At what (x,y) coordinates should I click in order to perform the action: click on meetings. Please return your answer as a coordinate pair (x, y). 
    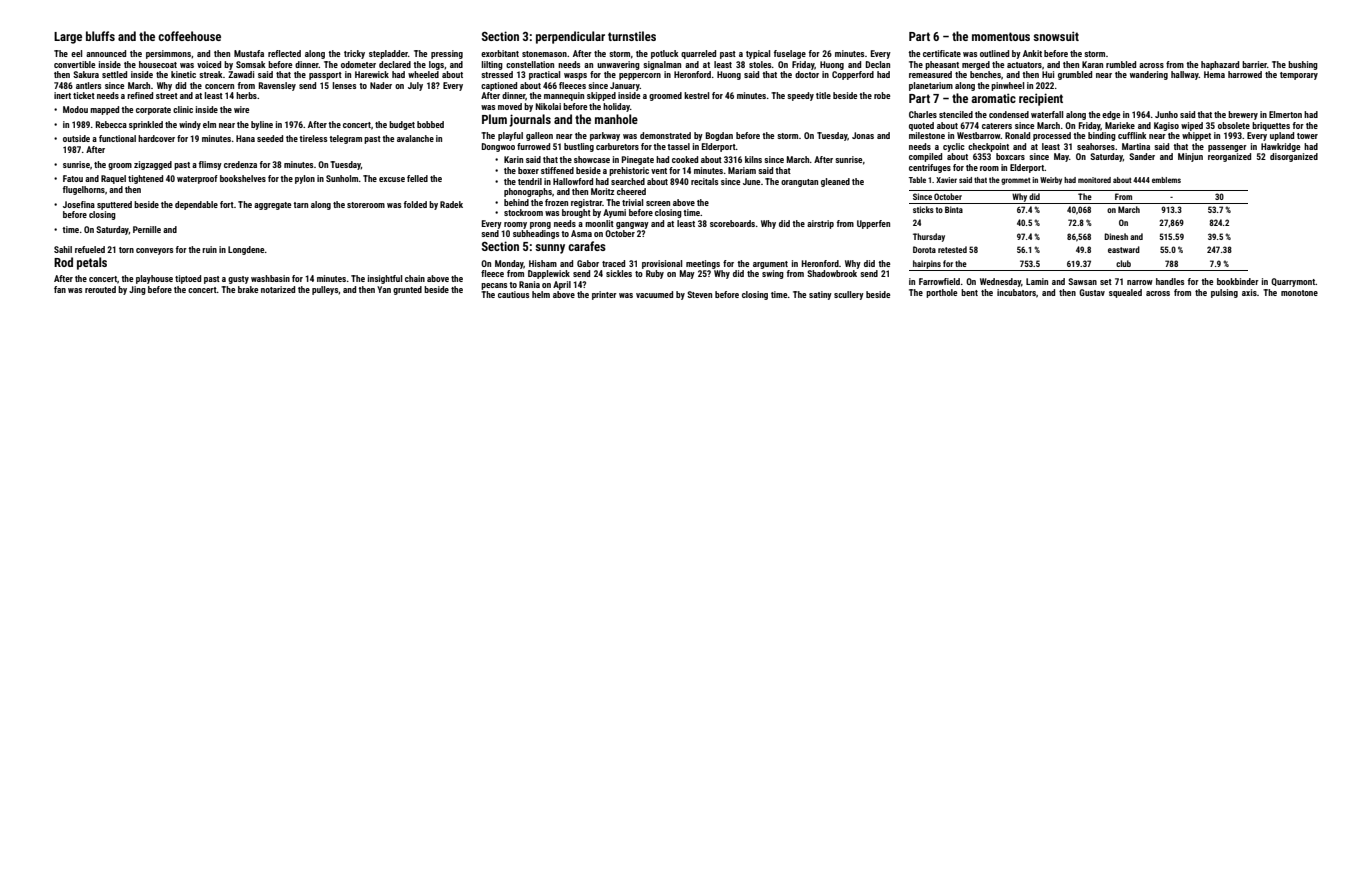
    Looking at the image, I should click on (703, 264).
